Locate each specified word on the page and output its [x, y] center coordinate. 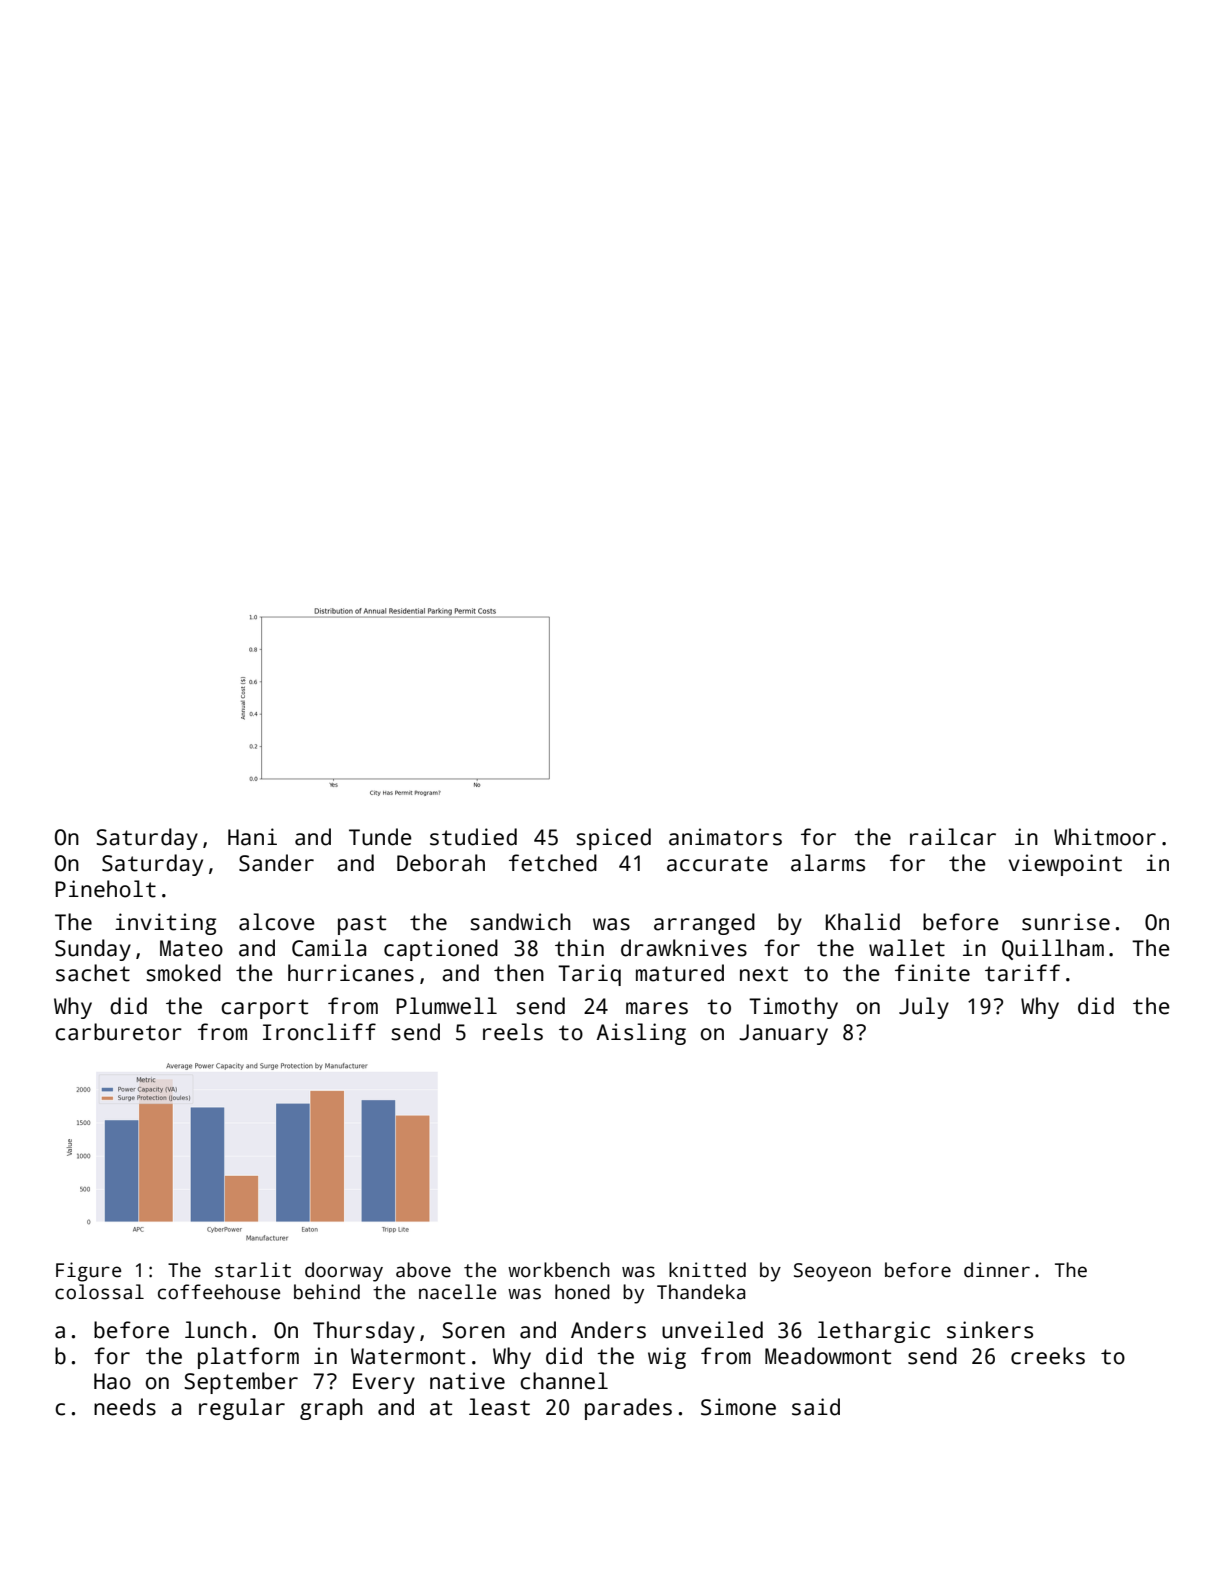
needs [125, 1407]
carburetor [118, 1032]
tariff [1022, 973]
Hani [252, 837]
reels [513, 1032]
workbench [559, 1270]
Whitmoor [1105, 837]
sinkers [990, 1330]
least [499, 1407]
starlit [253, 1270]
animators [725, 837]
